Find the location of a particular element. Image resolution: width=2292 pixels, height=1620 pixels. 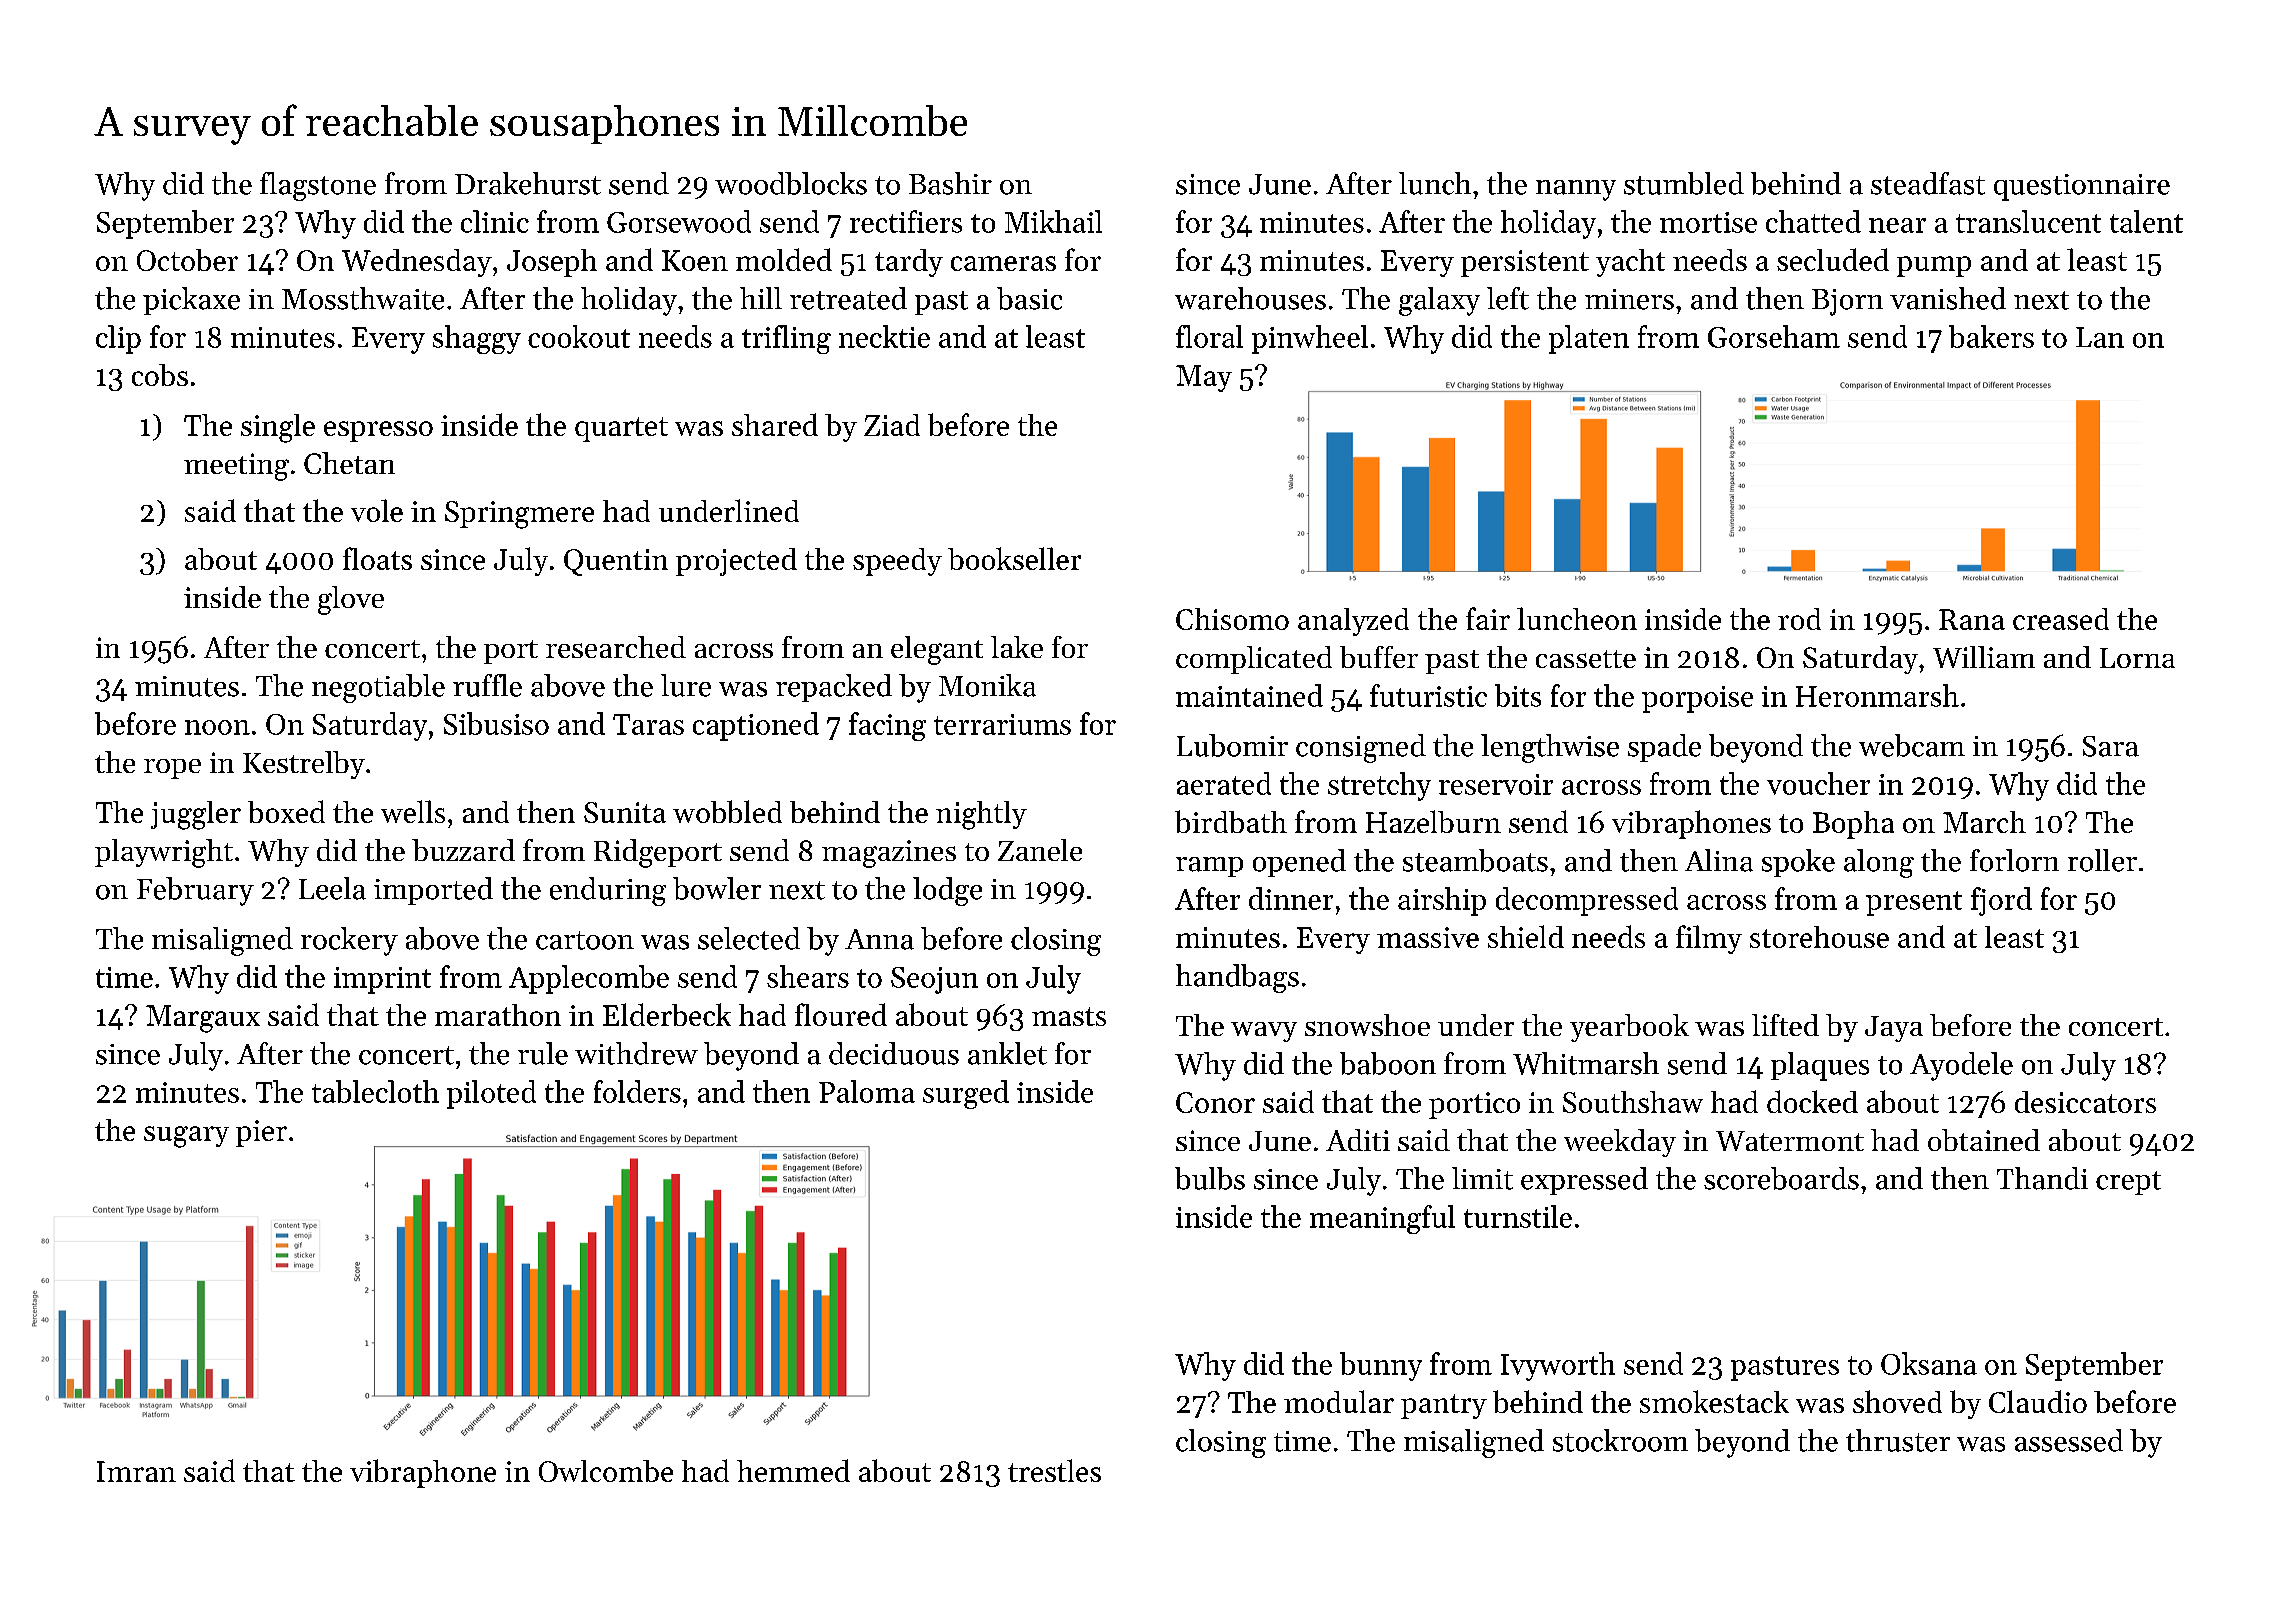

dinner is located at coordinates (1291, 898).
